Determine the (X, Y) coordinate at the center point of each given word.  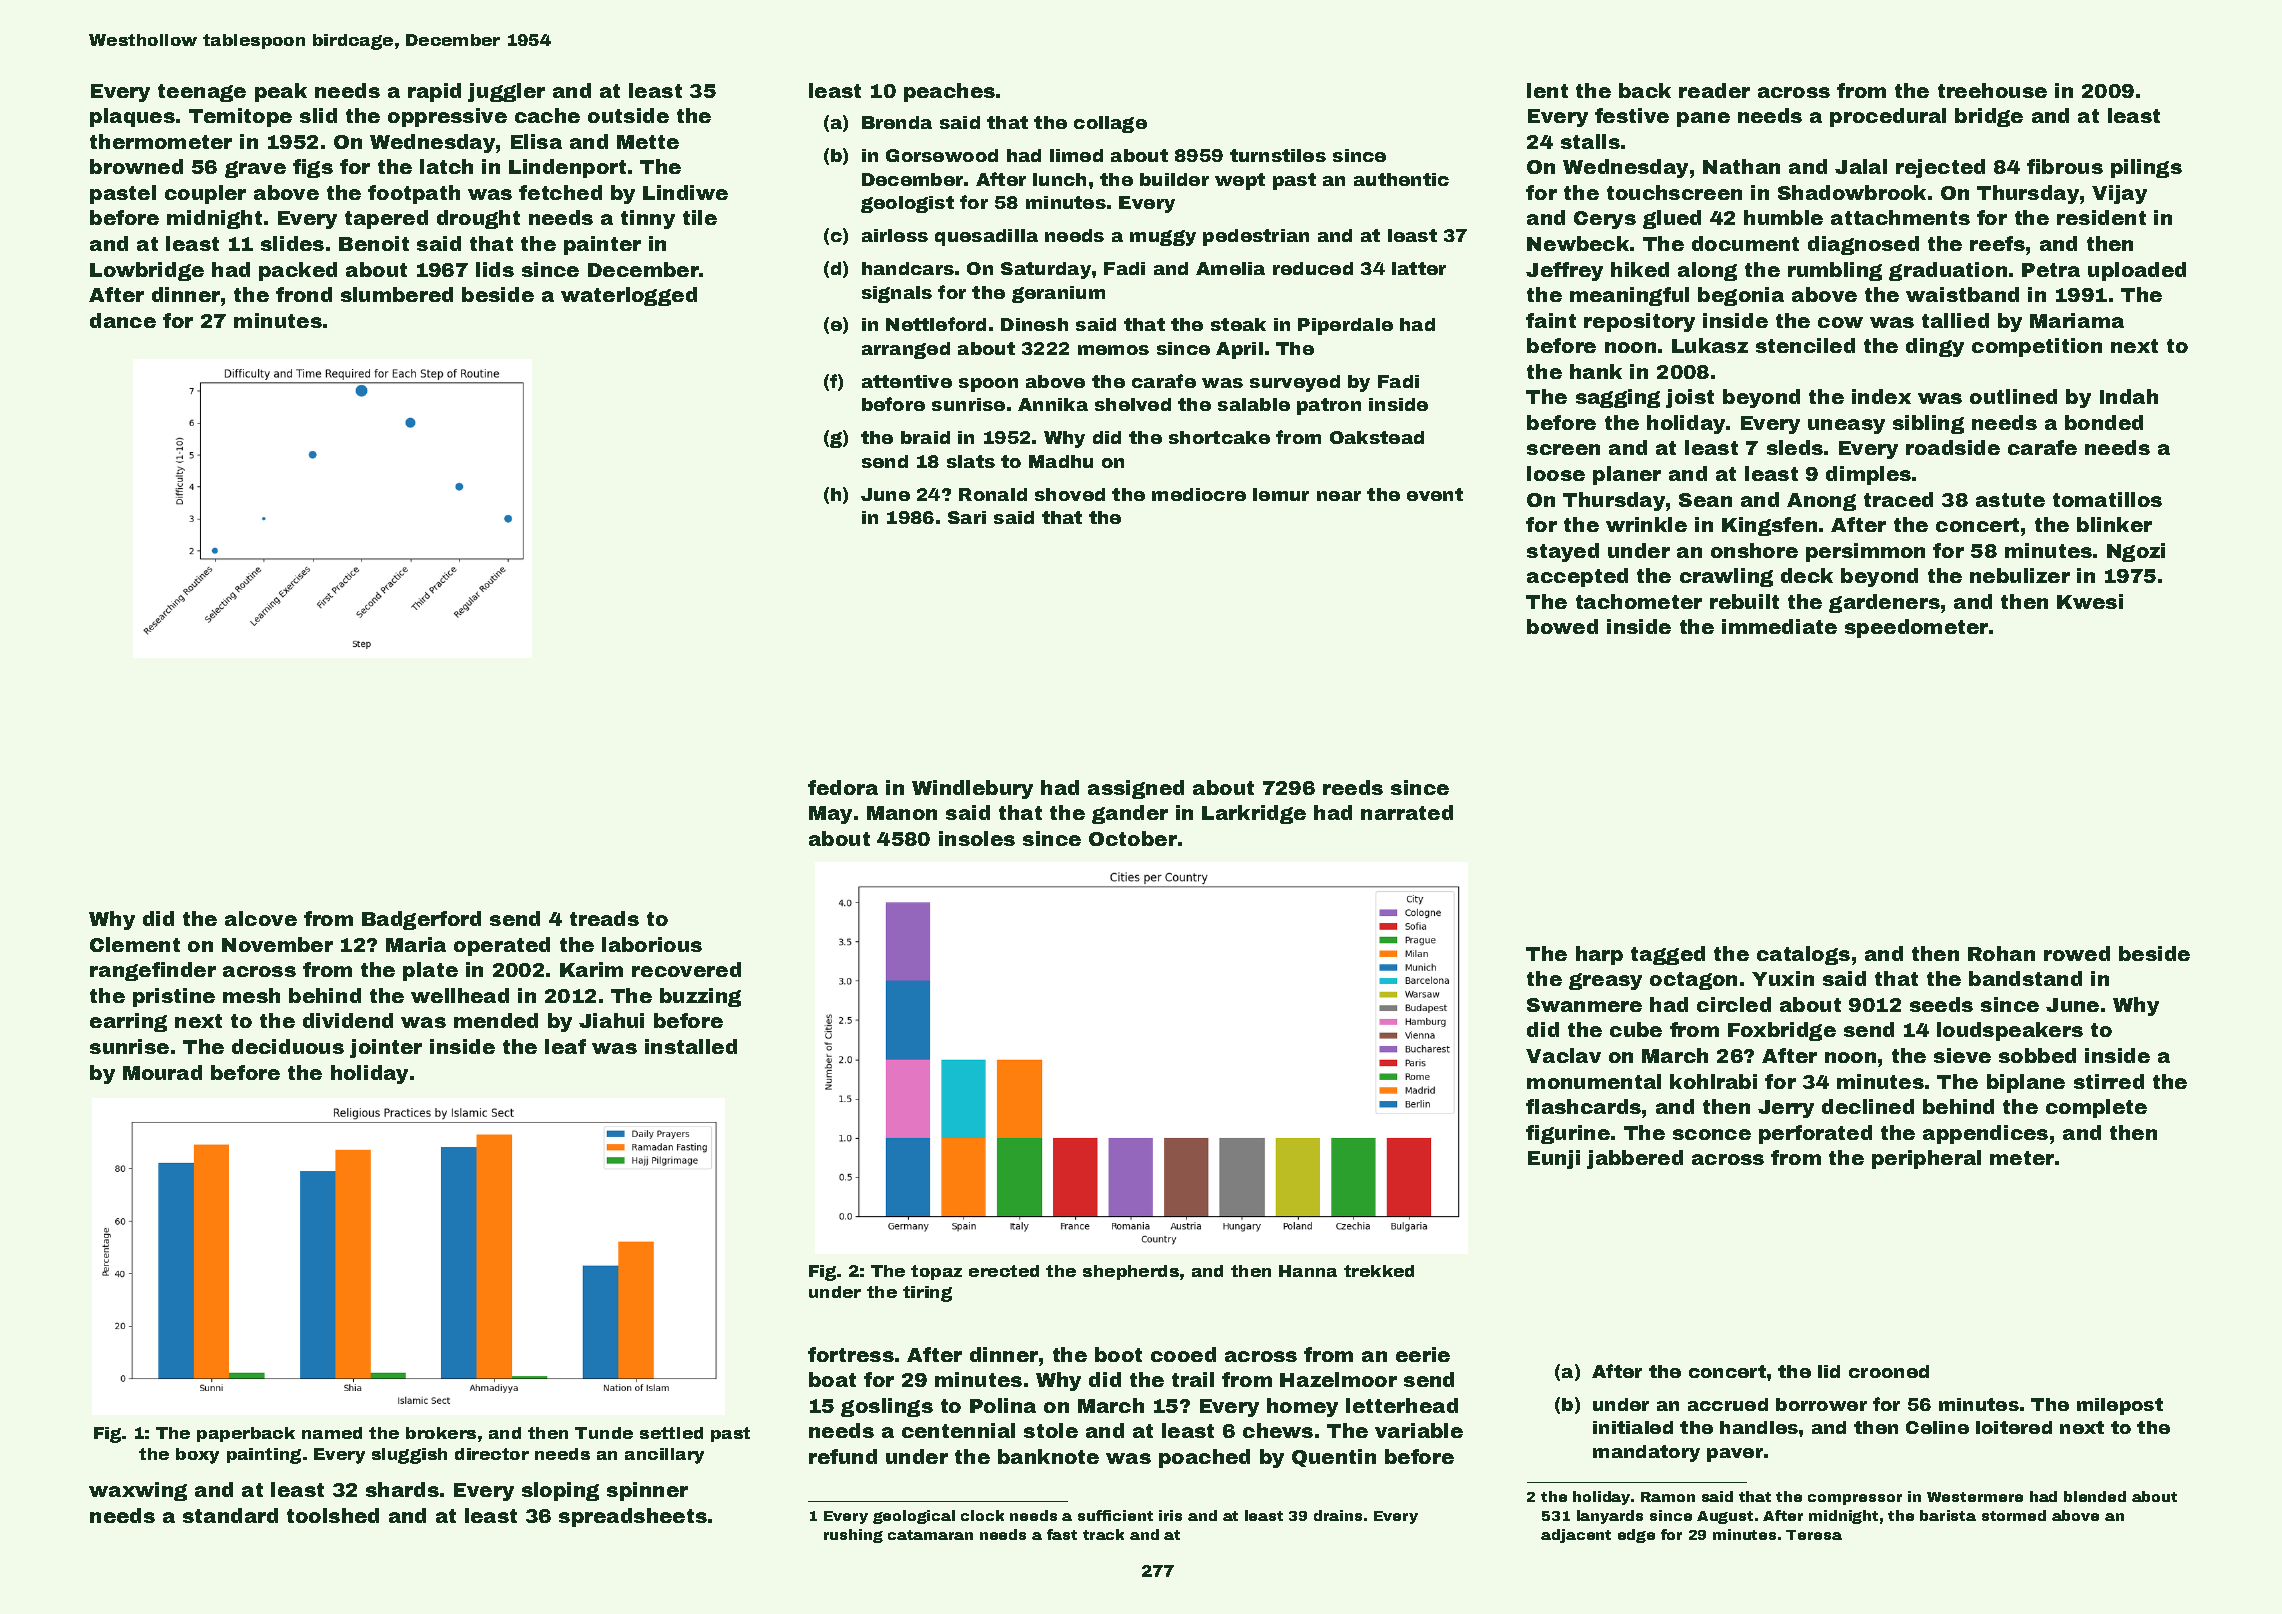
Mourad (162, 1072)
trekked (1379, 1271)
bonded (2104, 422)
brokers (441, 1433)
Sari (967, 517)
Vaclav (1563, 1055)
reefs (1997, 243)
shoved (1070, 494)
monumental (1594, 1081)
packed (298, 271)
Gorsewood (942, 155)
